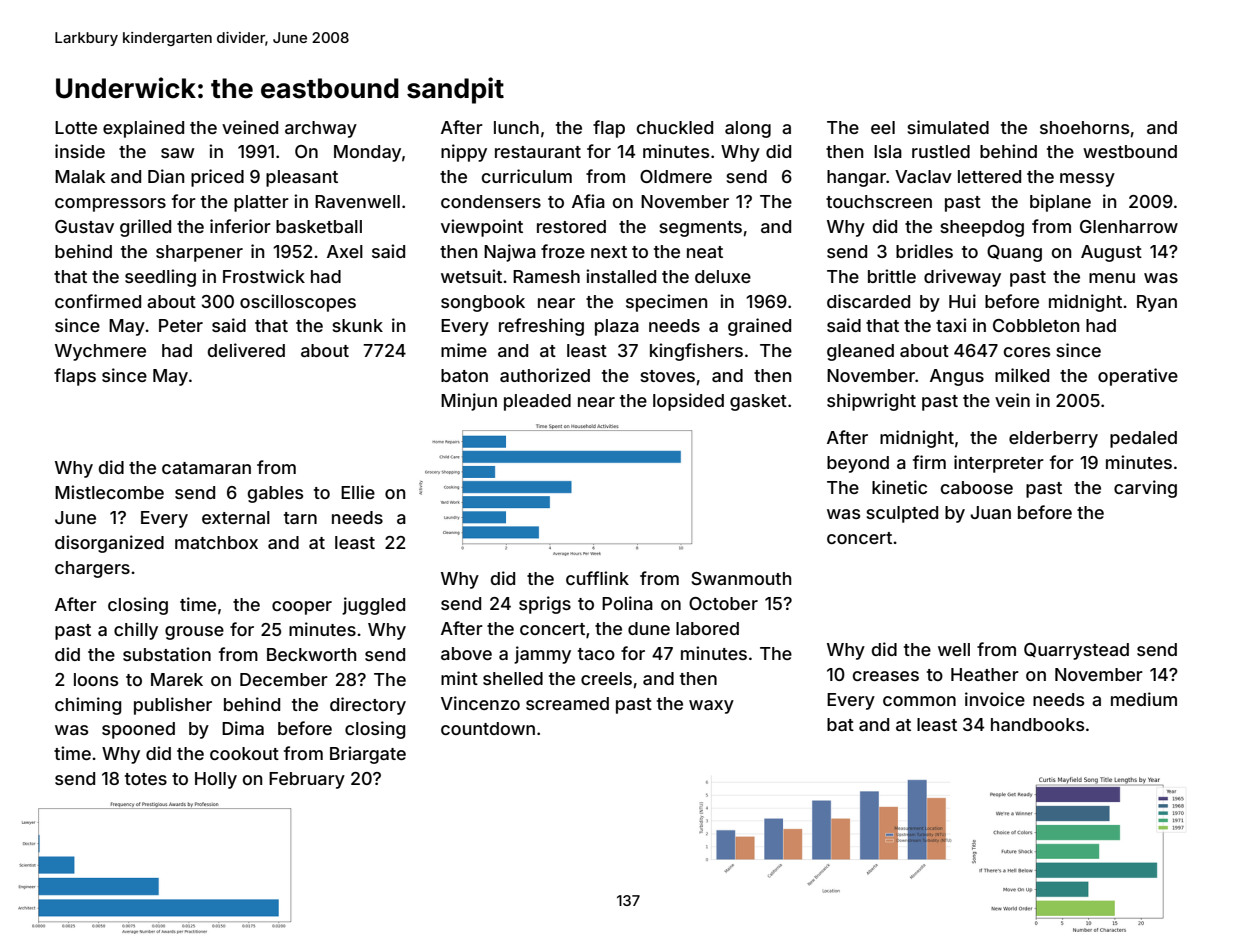  What do you see at coordinates (1076, 651) in the image?
I see `Quarrystead` at bounding box center [1076, 651].
